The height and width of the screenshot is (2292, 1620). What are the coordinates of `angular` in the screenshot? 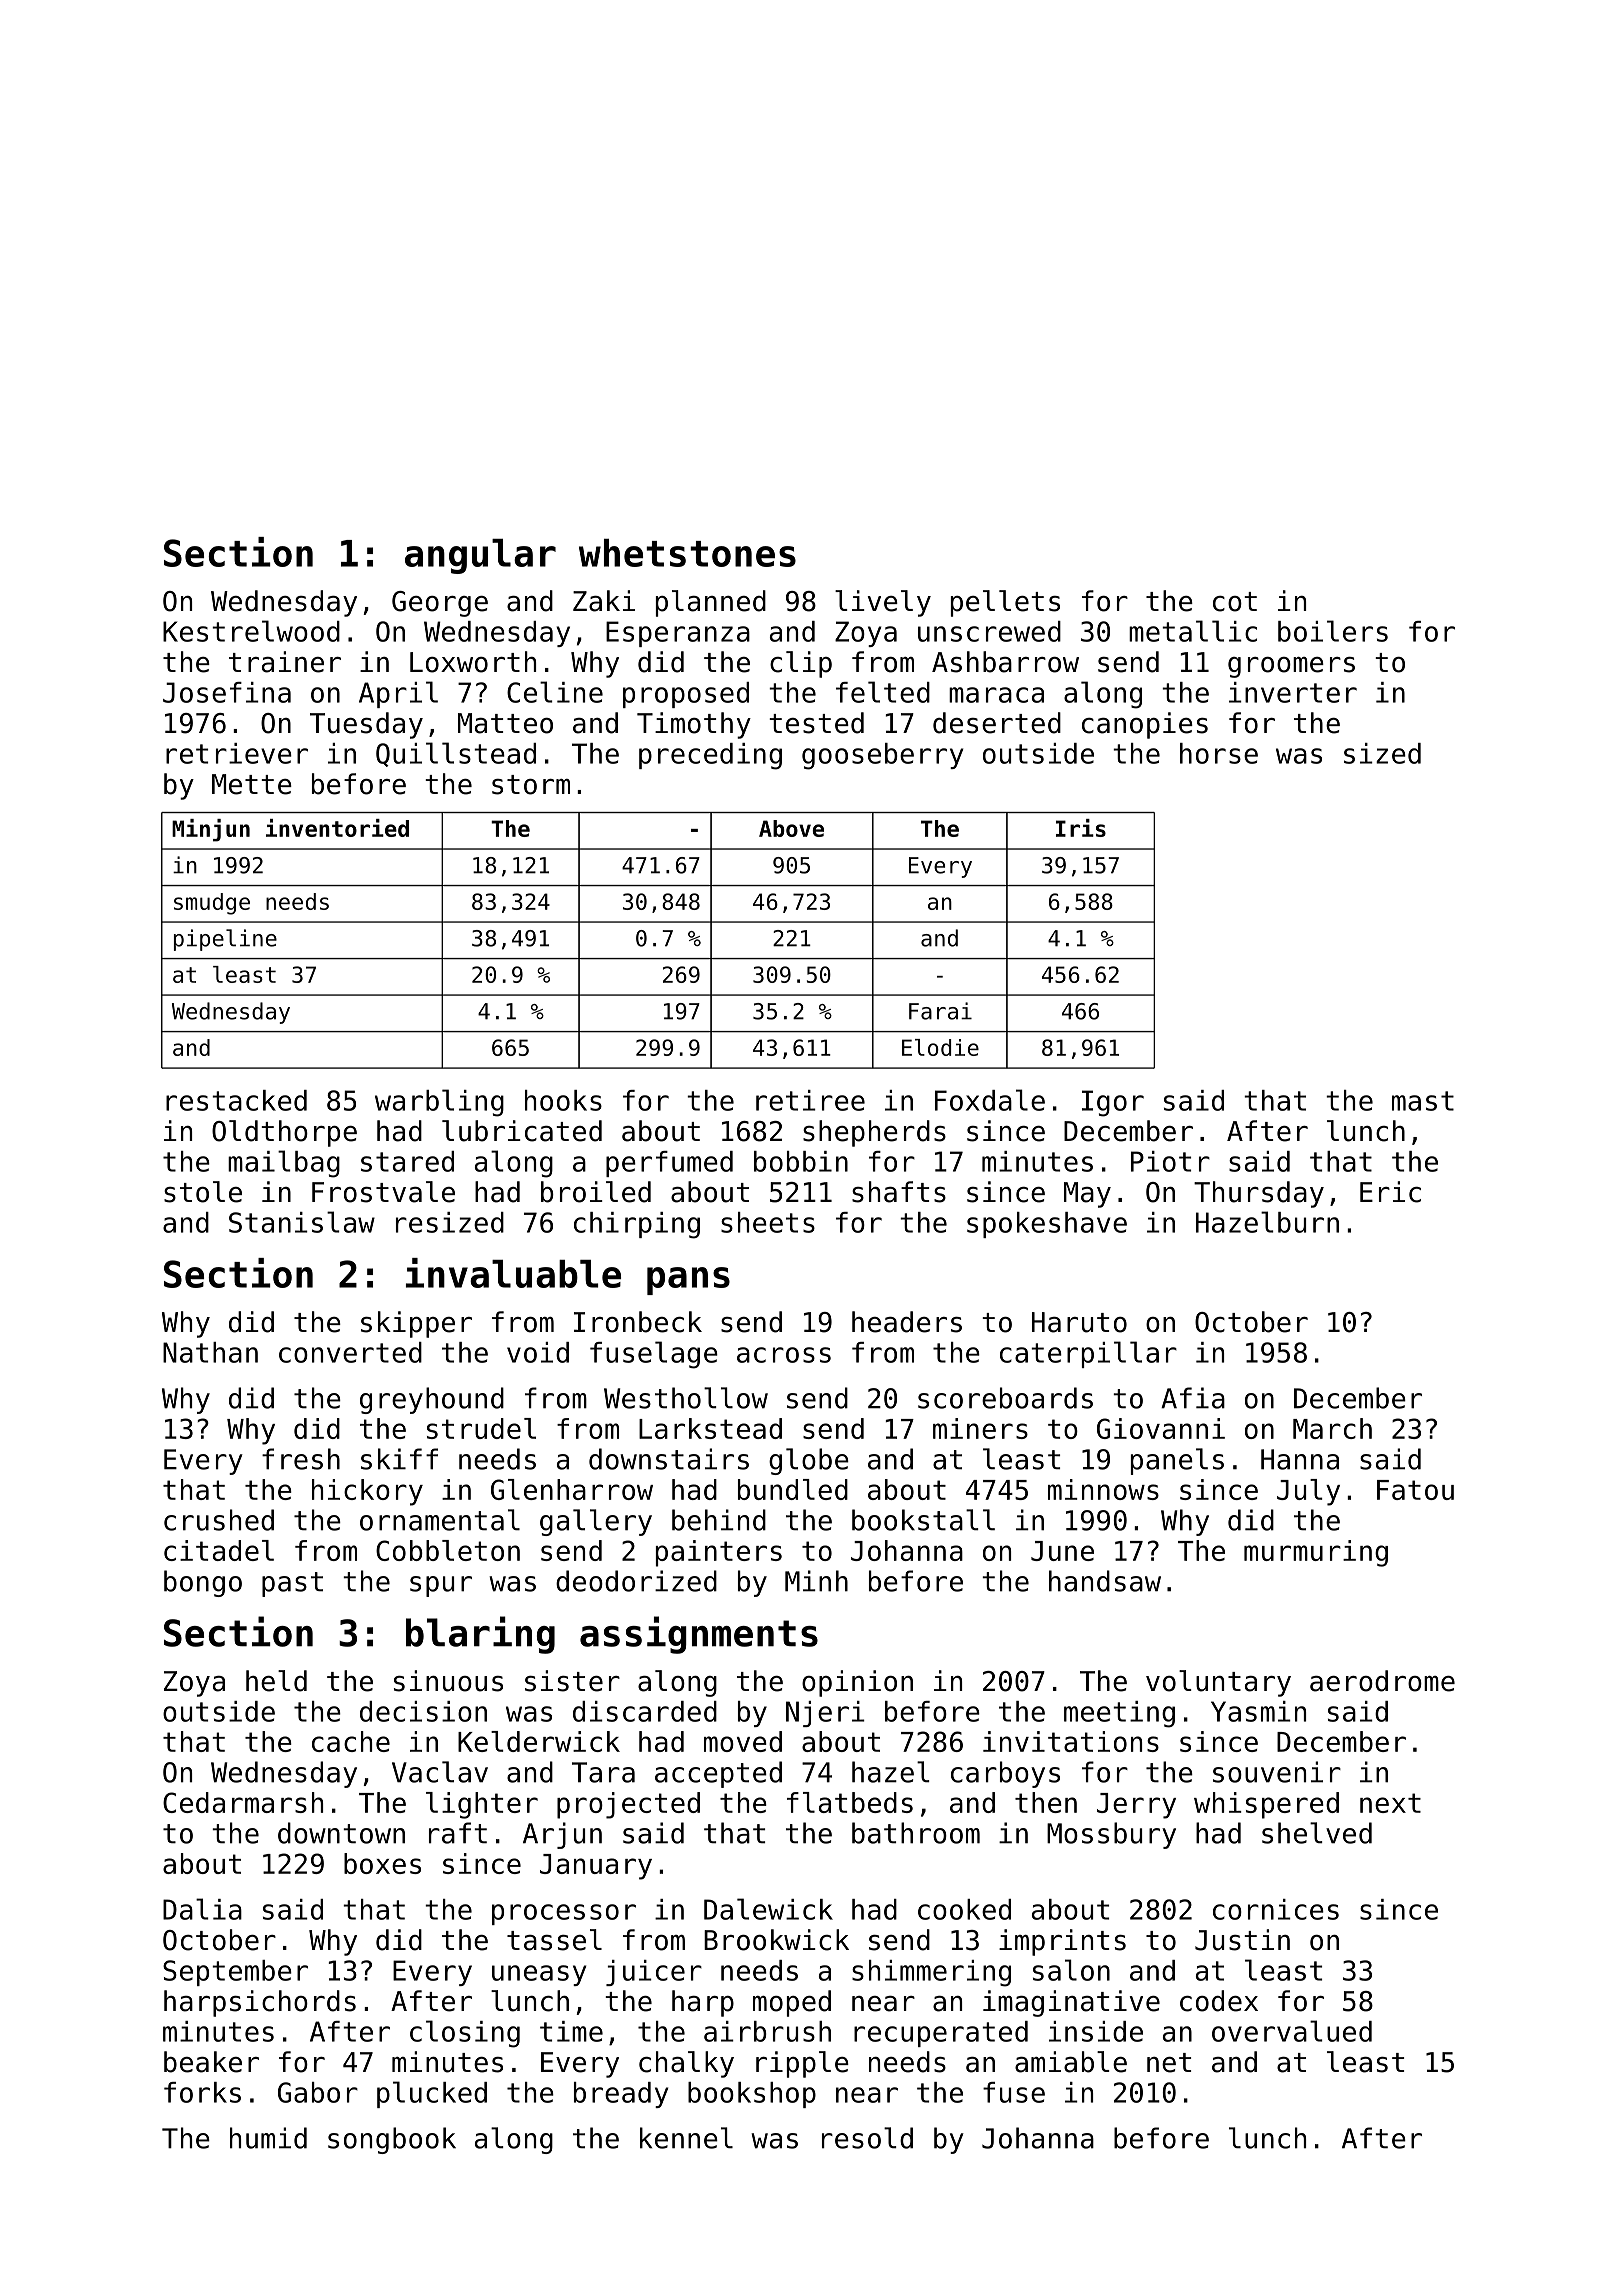 It's located at (480, 556).
